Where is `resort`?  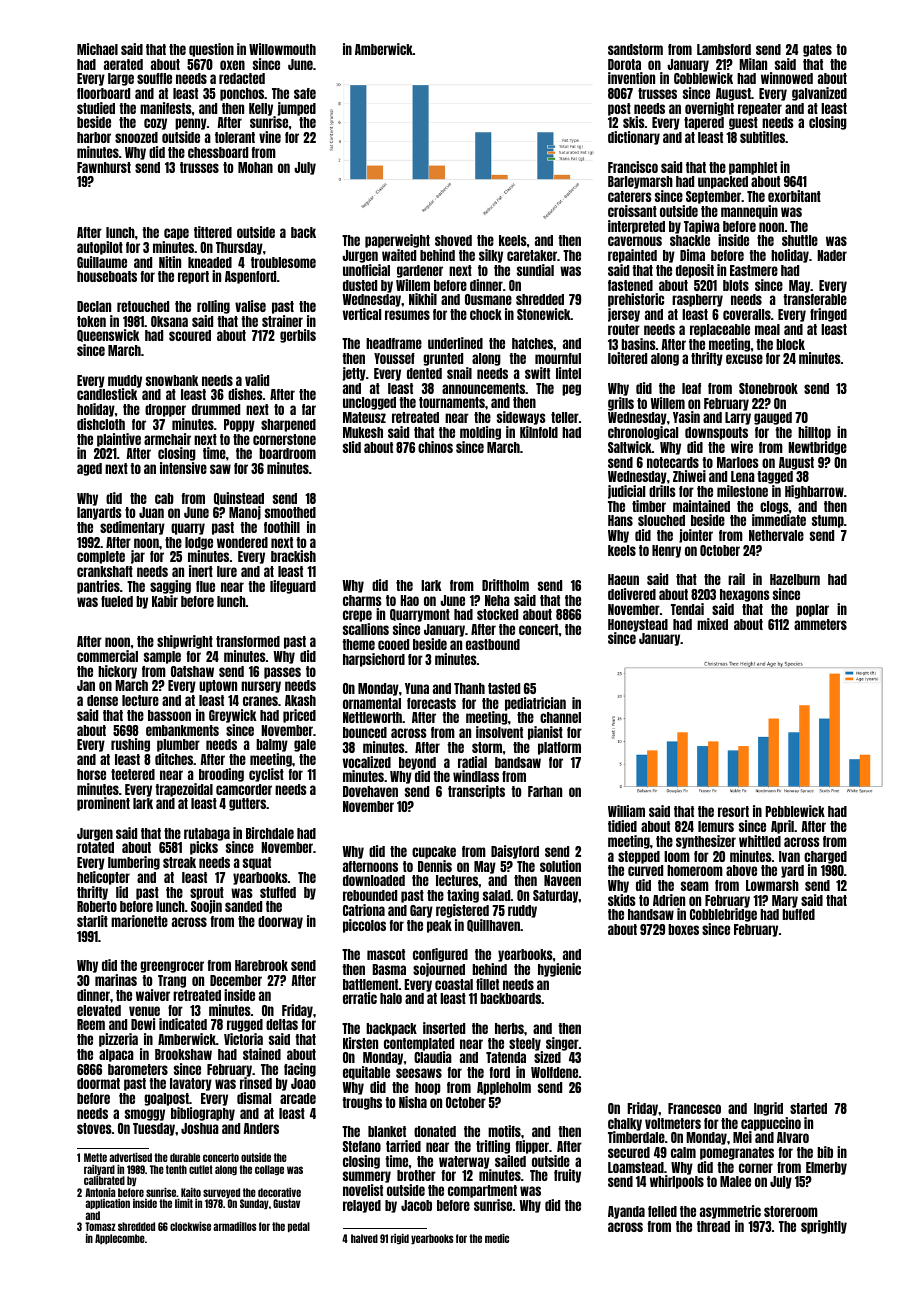
resort is located at coordinates (733, 811).
